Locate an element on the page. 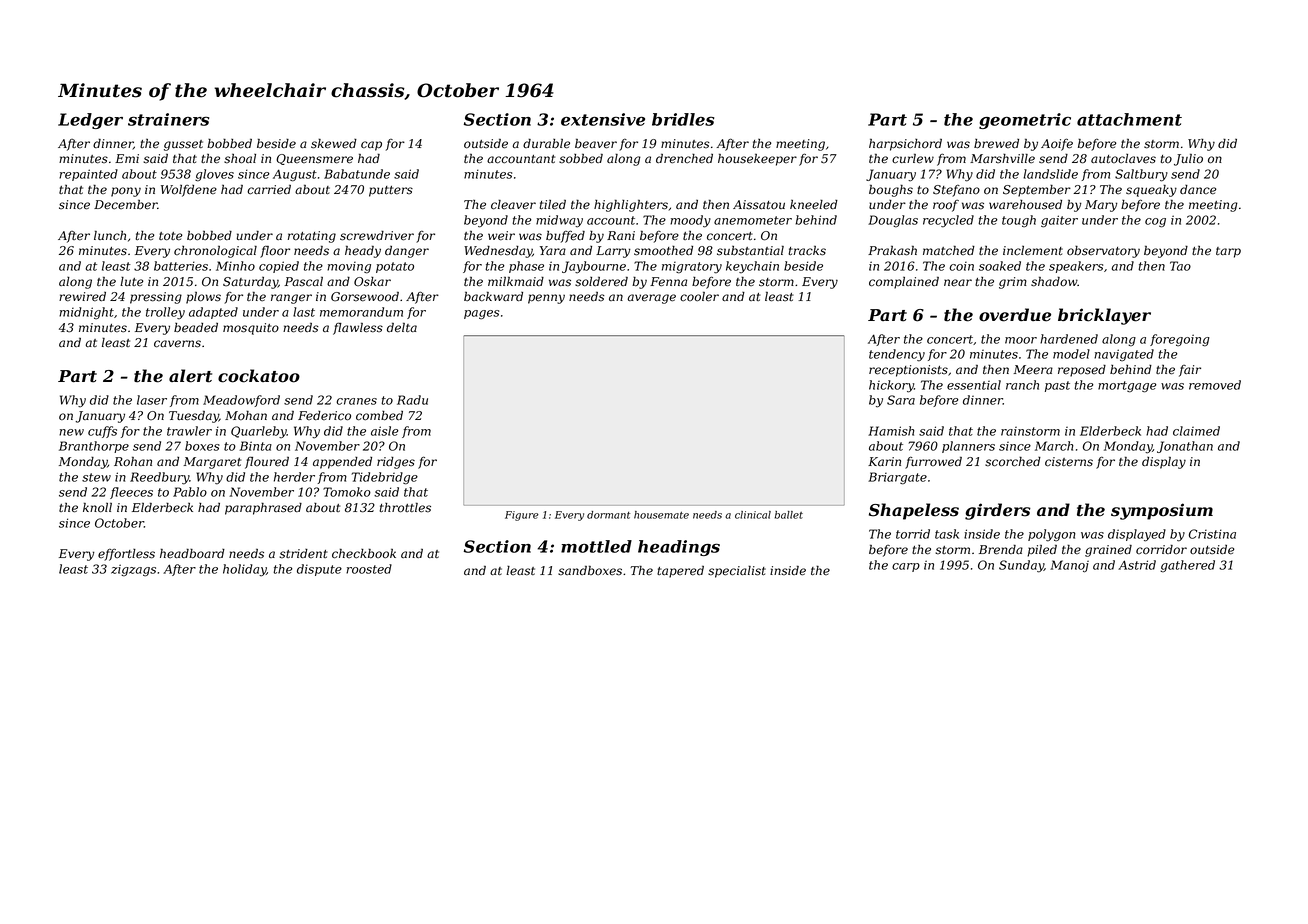 This document has width=1308, height=924. specialist is located at coordinates (737, 571).
